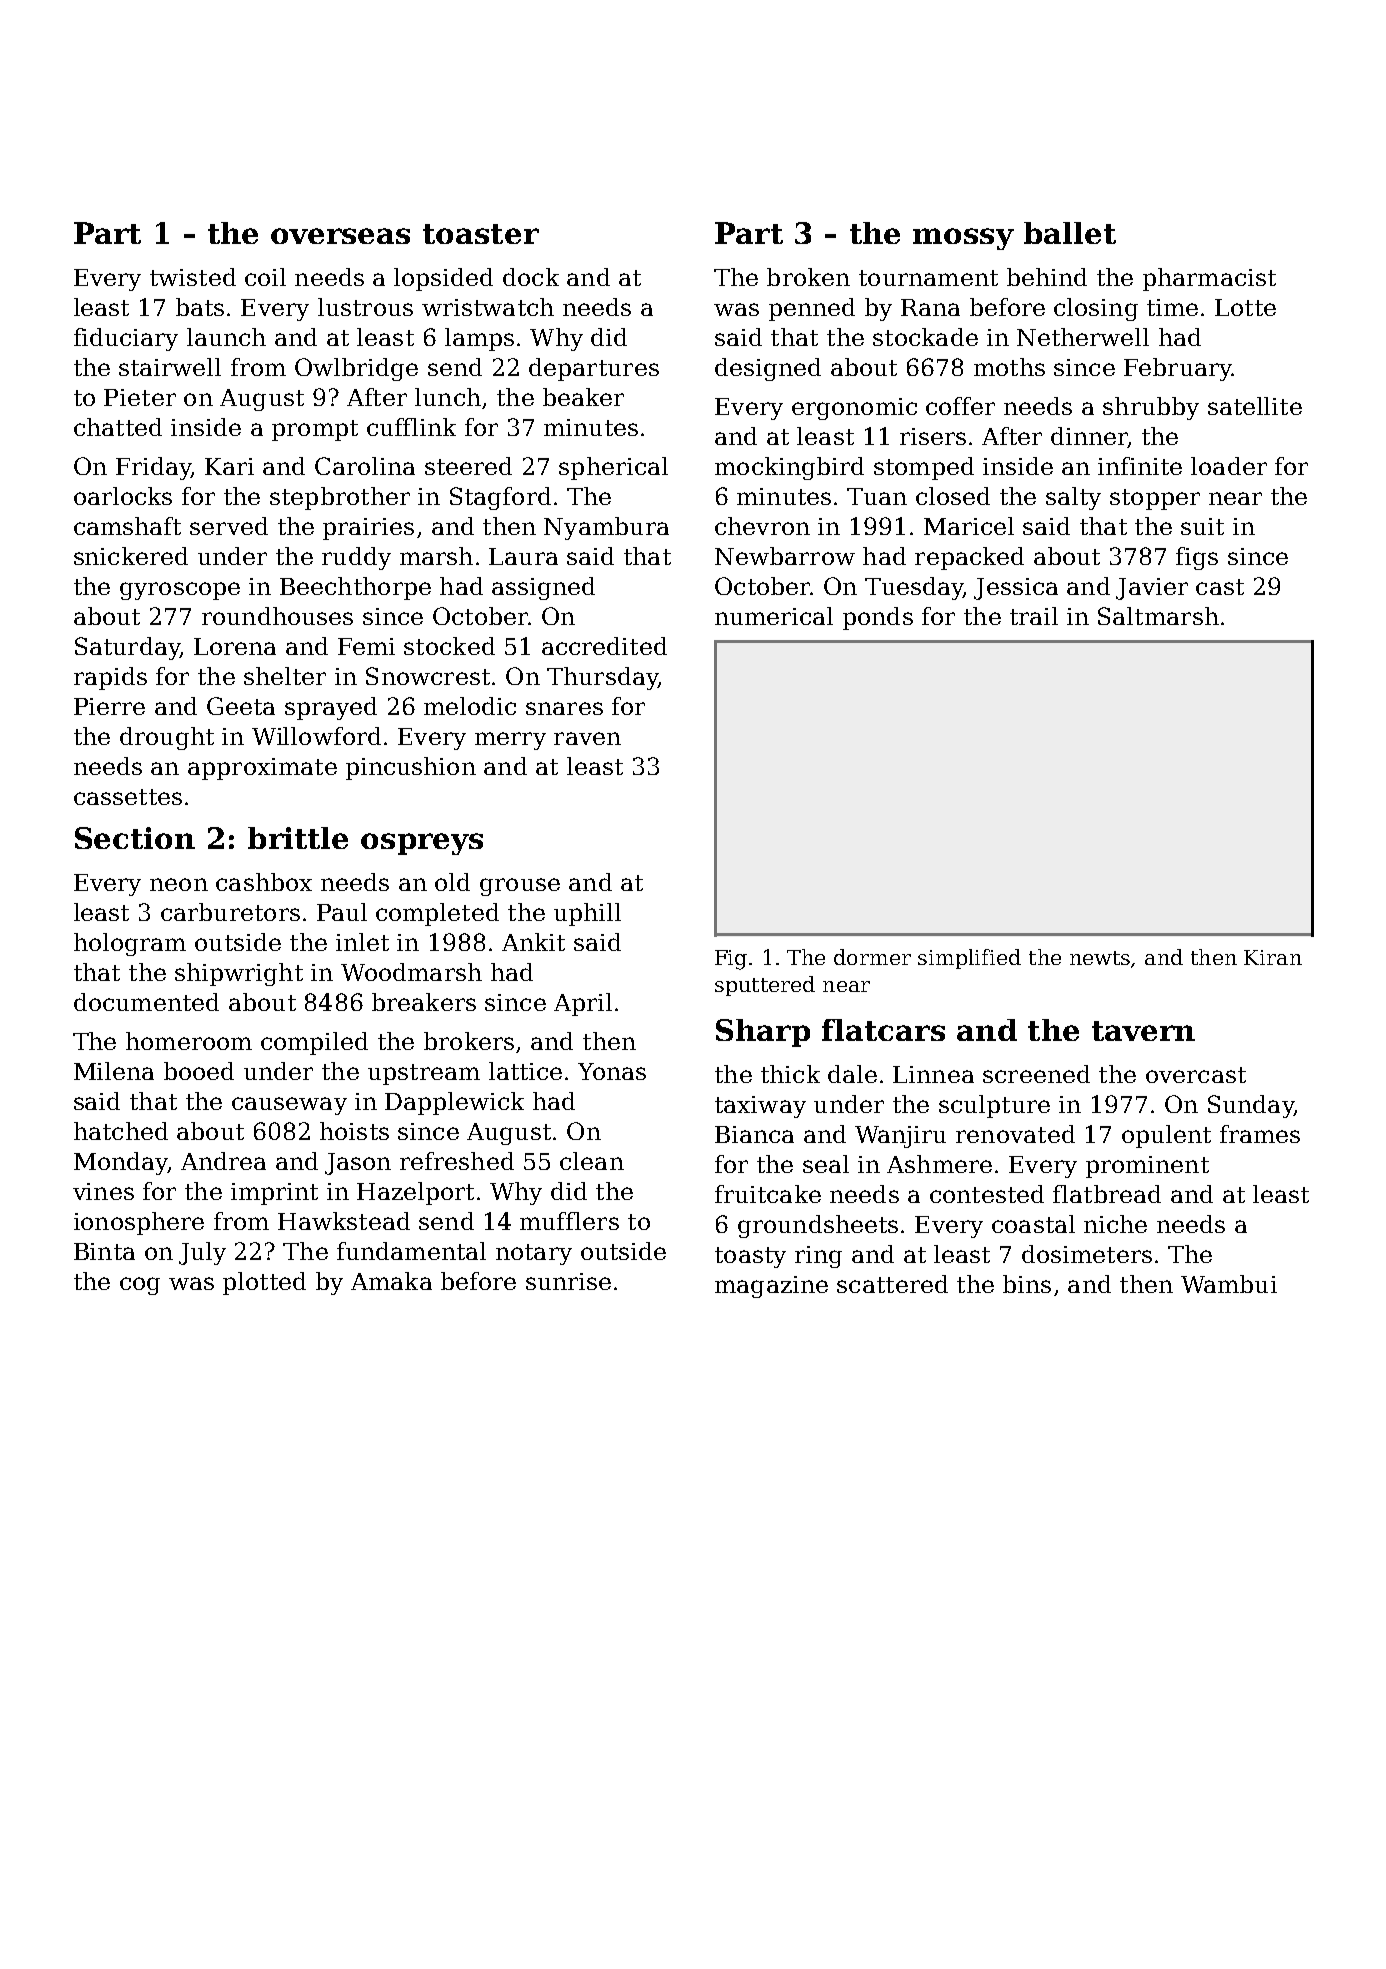 The width and height of the screenshot is (1386, 1969). What do you see at coordinates (193, 277) in the screenshot?
I see `twisted` at bounding box center [193, 277].
